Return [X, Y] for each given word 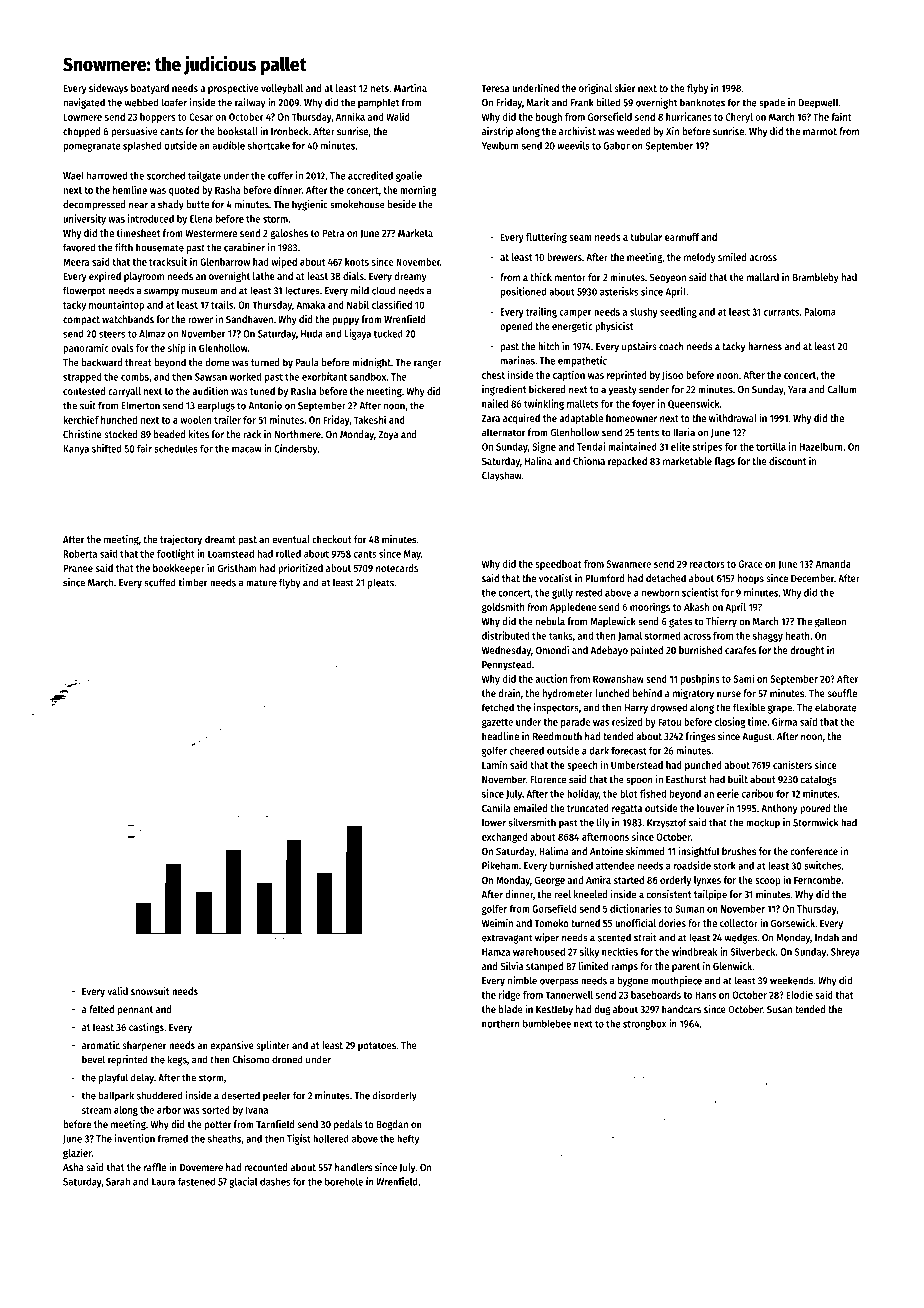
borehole [344, 1181]
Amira [598, 879]
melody [700, 258]
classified [392, 304]
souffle [842, 693]
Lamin [494, 764]
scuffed [160, 582]
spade [772, 103]
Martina [410, 88]
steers [112, 334]
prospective [233, 88]
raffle [155, 1167]
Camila [496, 807]
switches [822, 865]
